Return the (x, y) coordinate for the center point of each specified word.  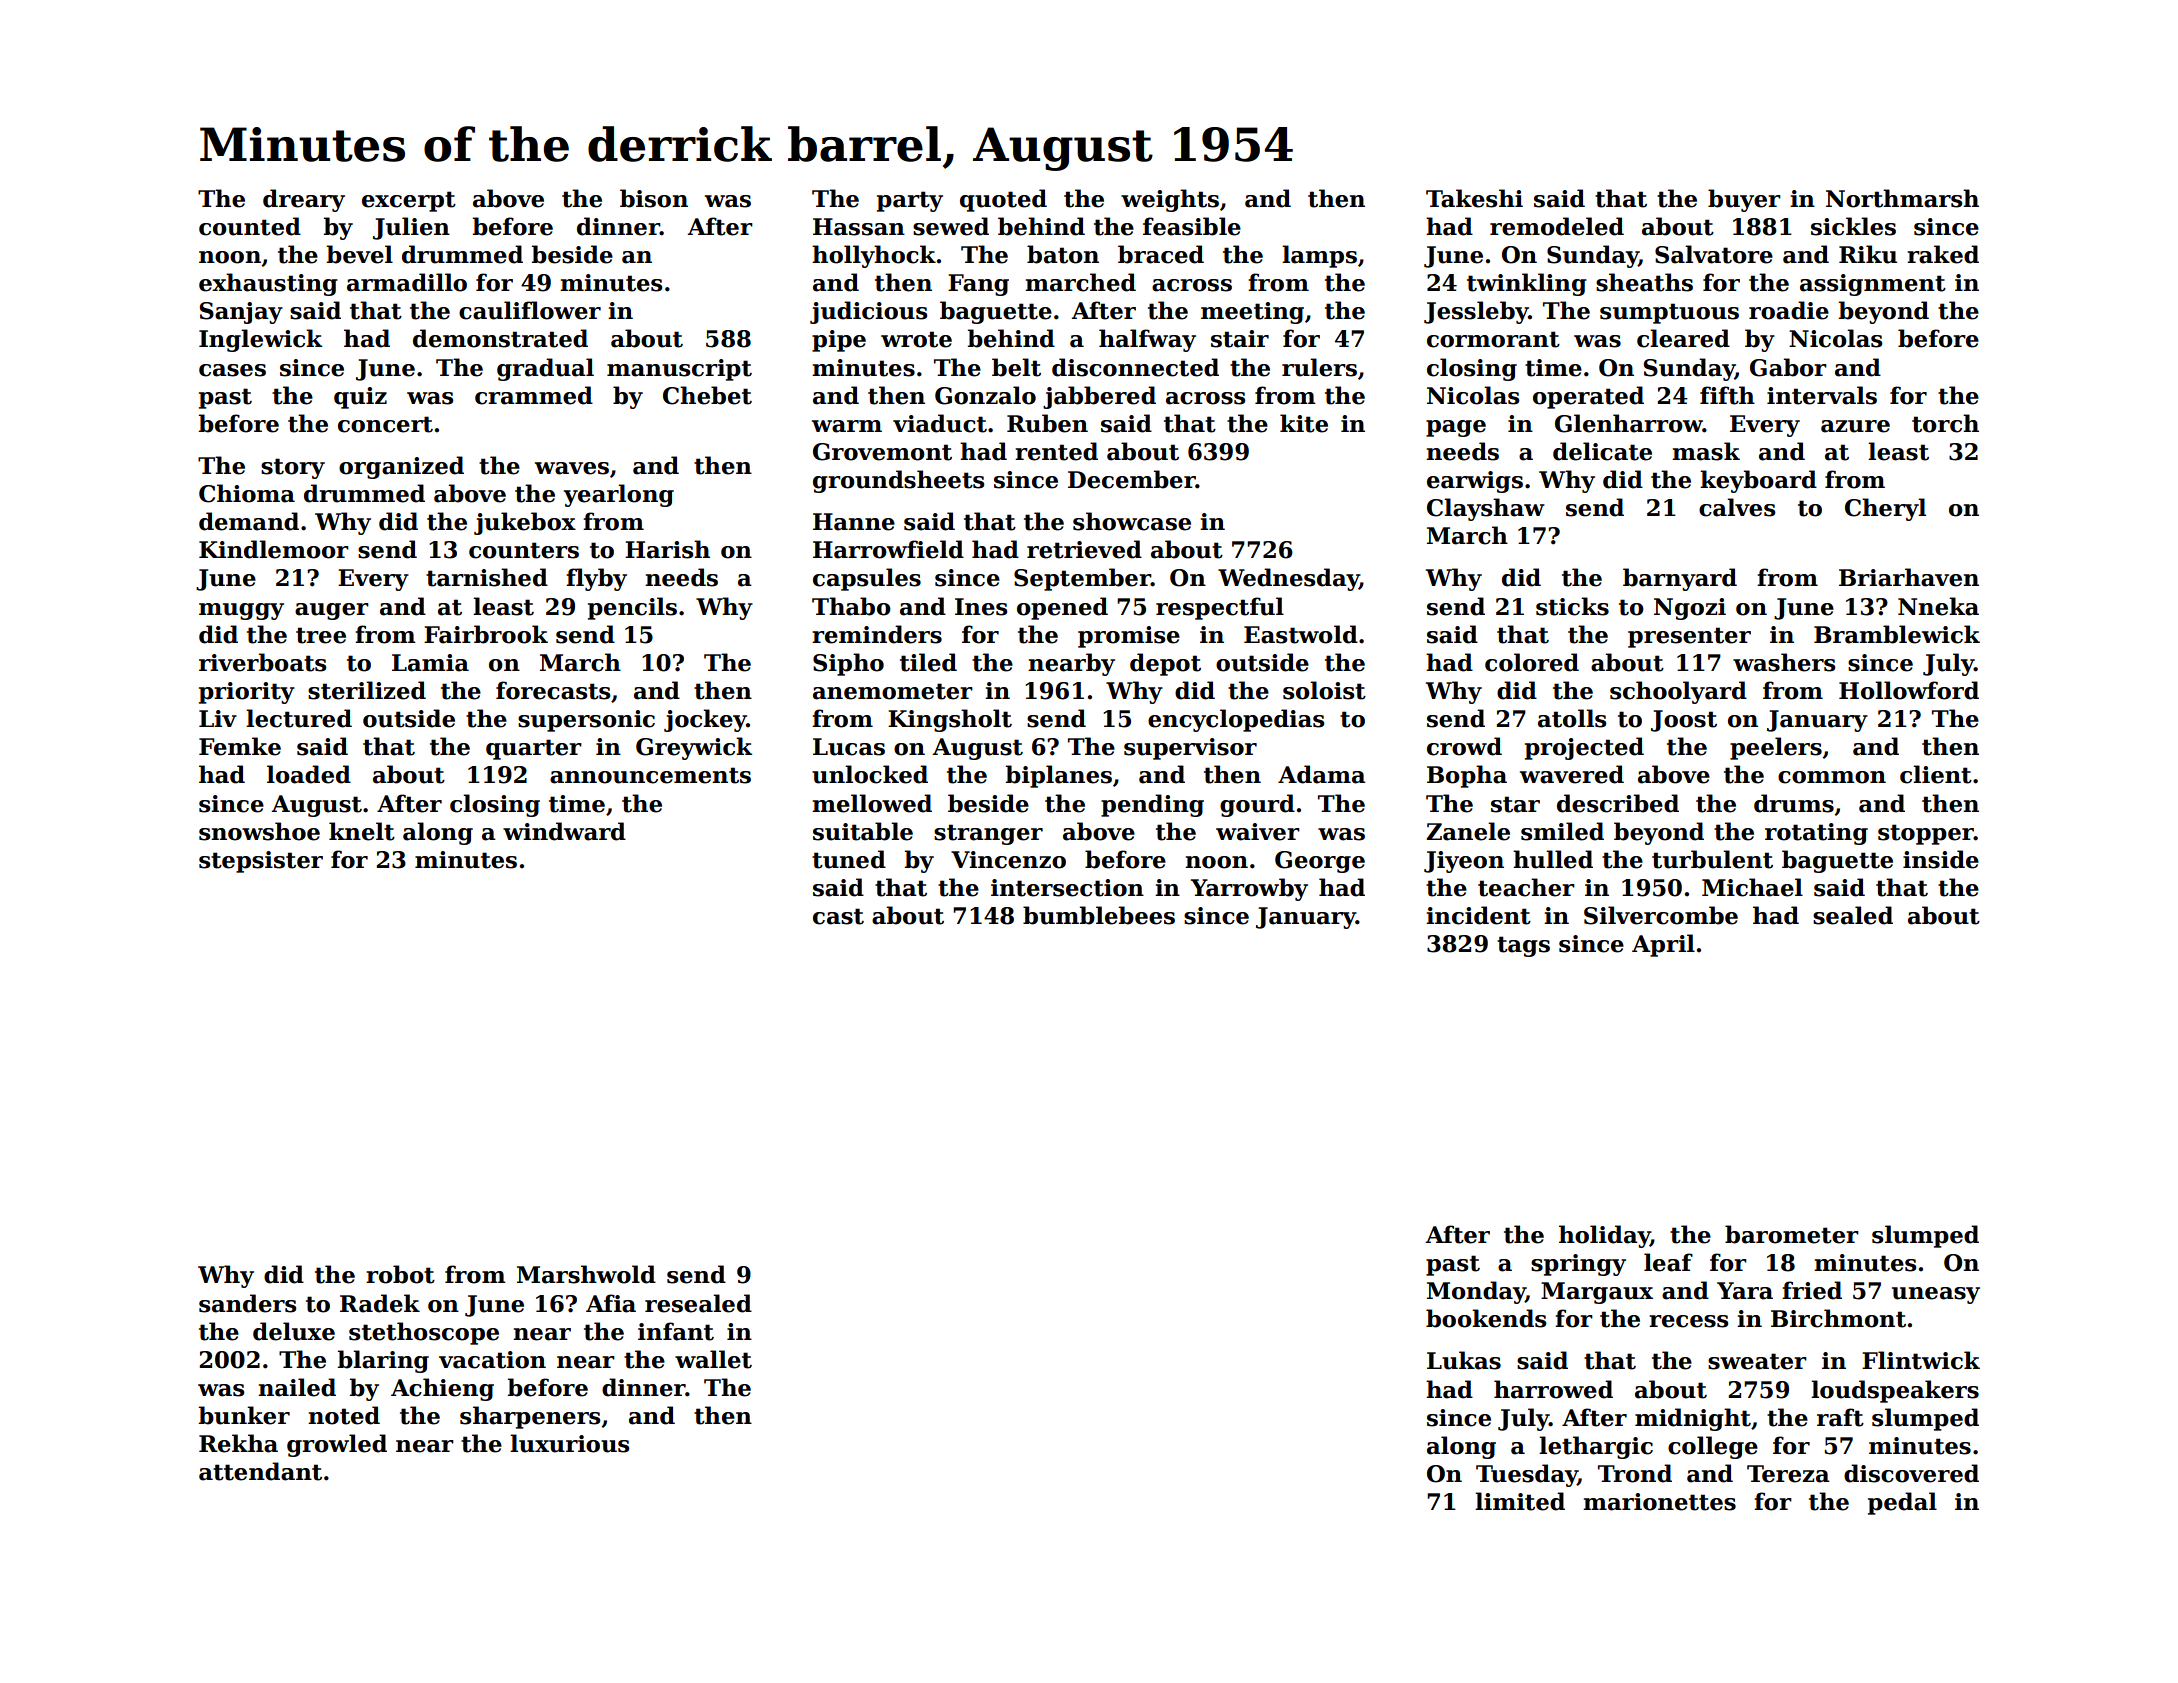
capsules (867, 579)
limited (1520, 1501)
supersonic (586, 721)
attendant (260, 1471)
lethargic (1596, 1447)
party (910, 201)
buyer (1744, 200)
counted (250, 226)
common (1832, 777)
